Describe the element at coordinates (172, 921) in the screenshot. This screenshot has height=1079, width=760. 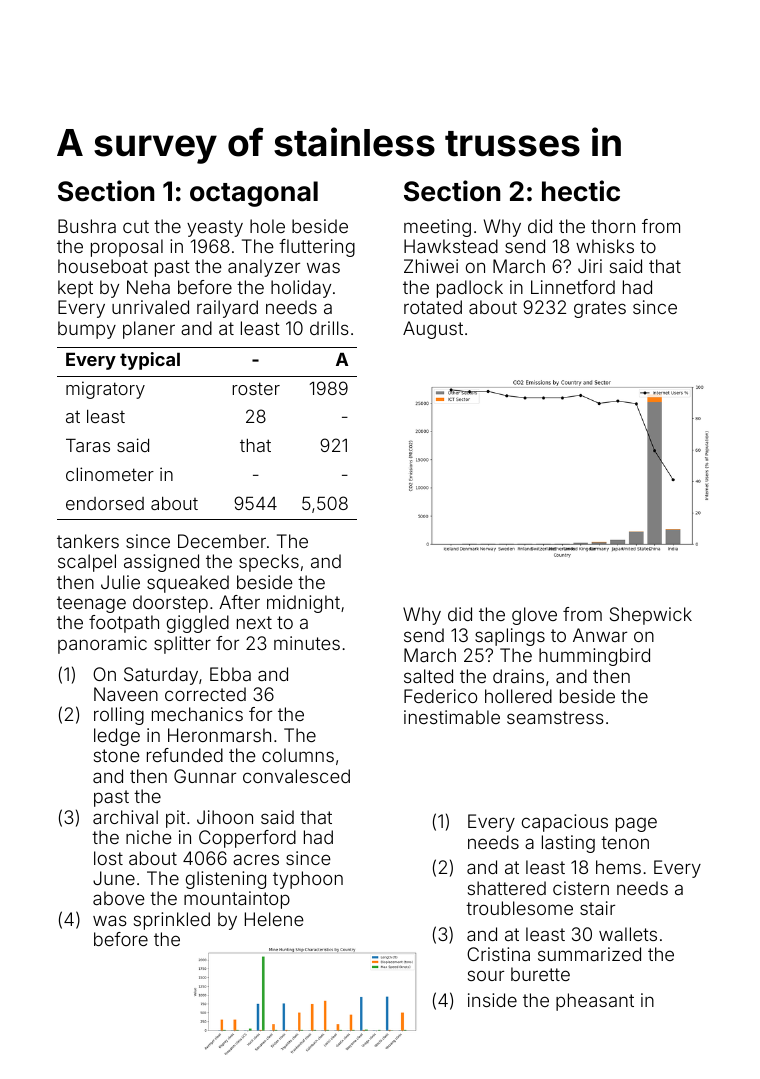
I see `sprinkled` at that location.
